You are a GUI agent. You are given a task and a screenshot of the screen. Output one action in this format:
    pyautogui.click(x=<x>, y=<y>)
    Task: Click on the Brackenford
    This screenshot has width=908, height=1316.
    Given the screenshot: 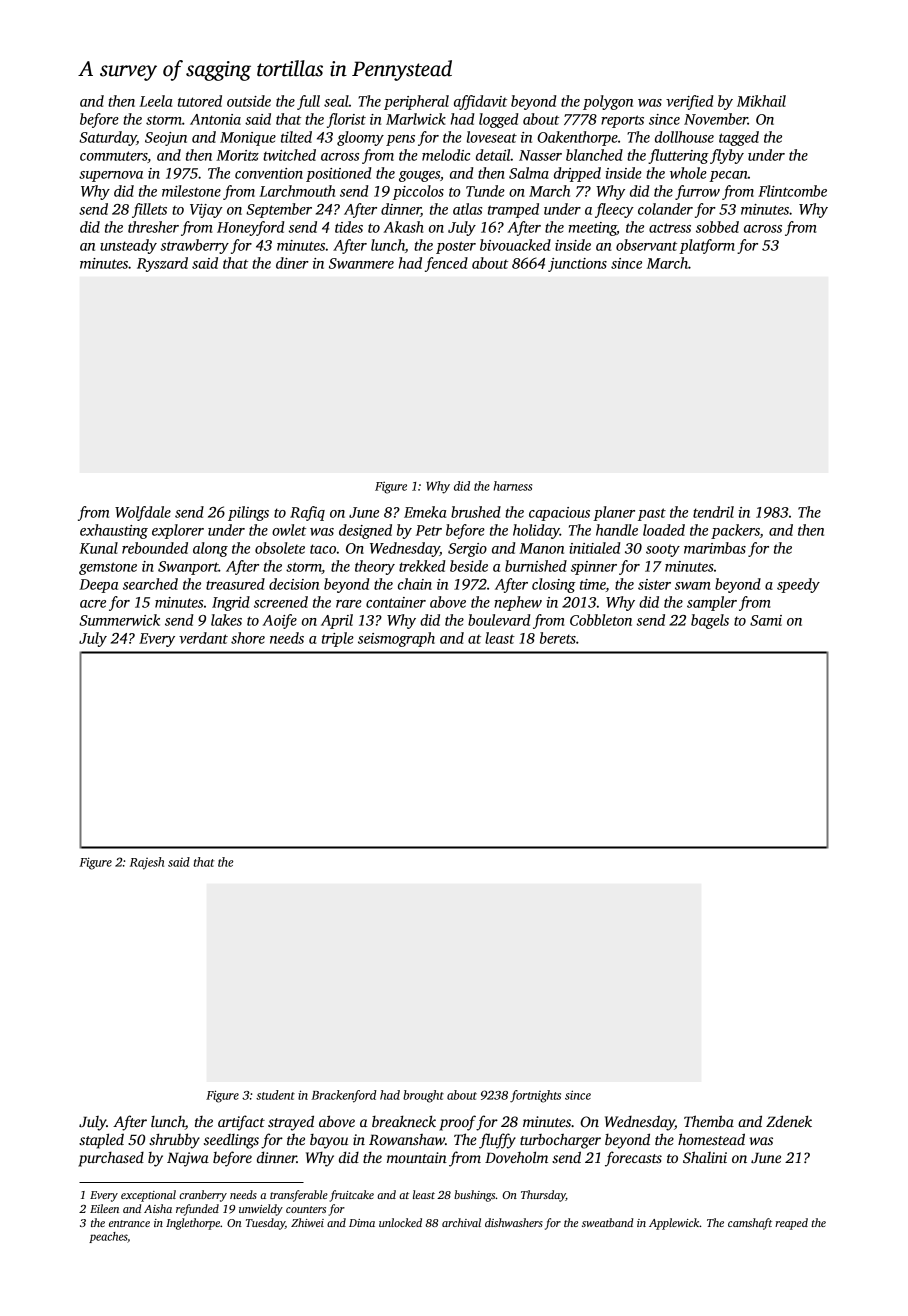 What is the action you would take?
    pyautogui.click(x=344, y=1096)
